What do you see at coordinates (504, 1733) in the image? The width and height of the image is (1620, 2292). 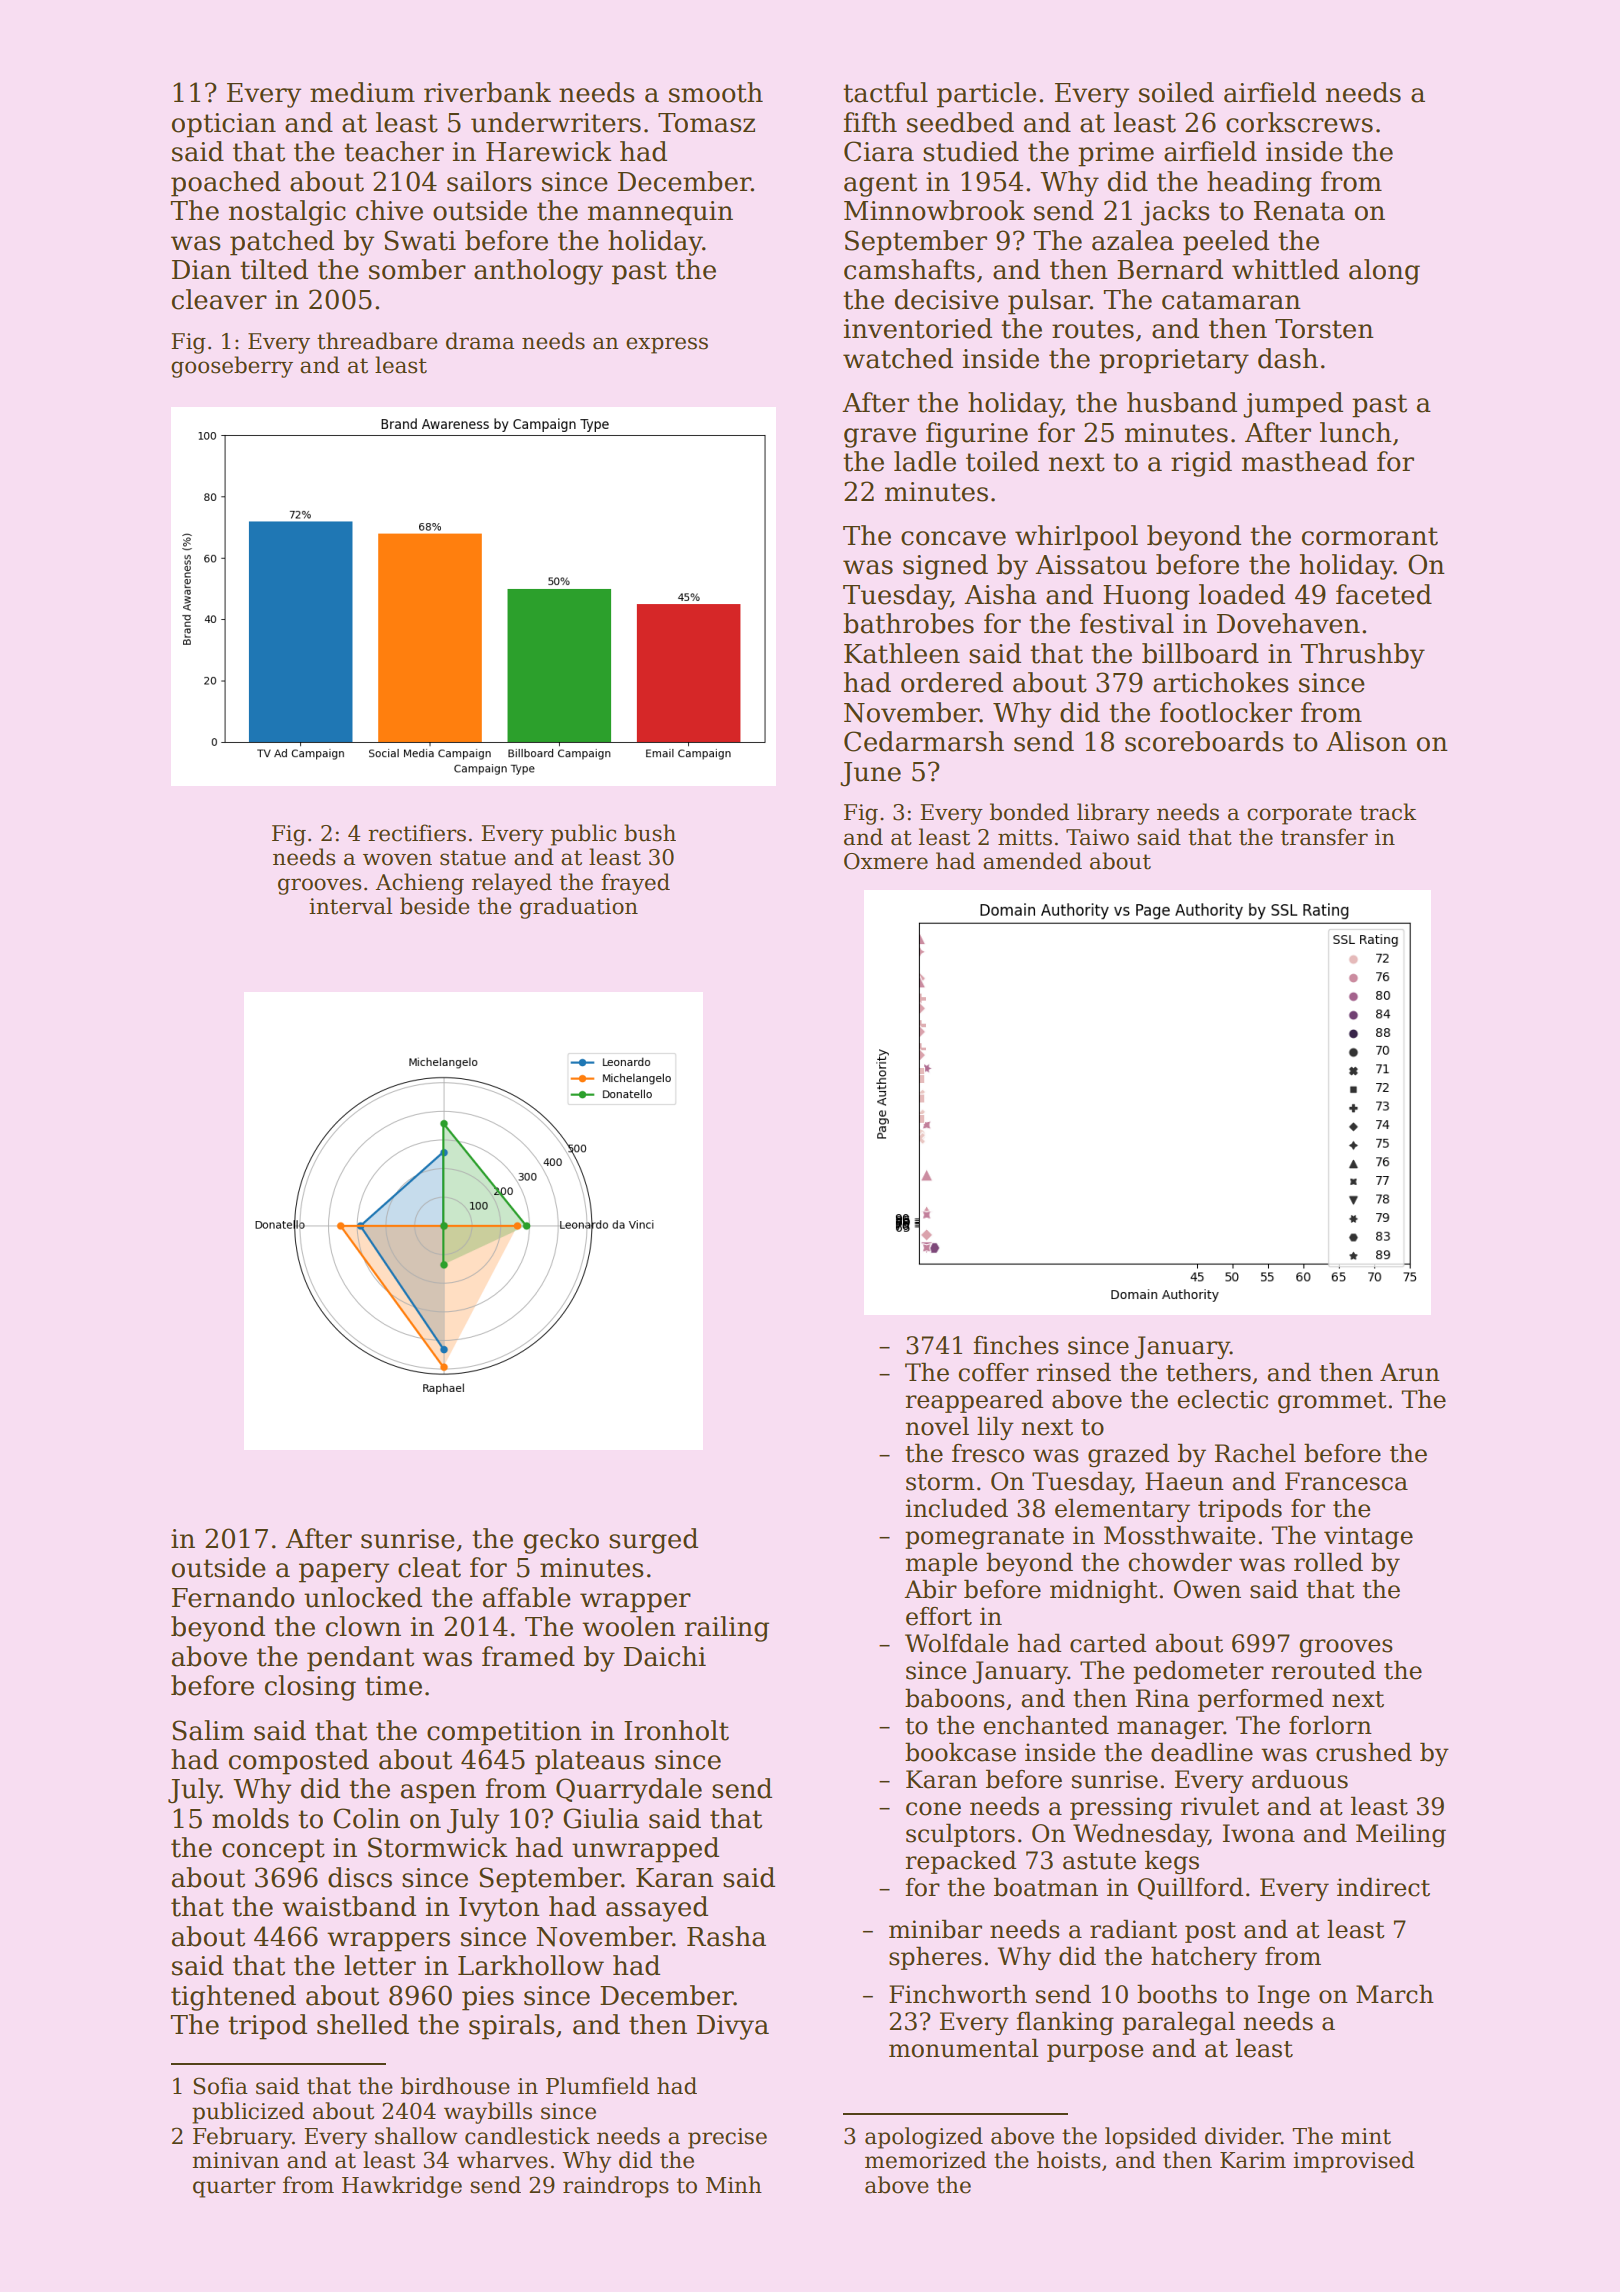 I see `competition` at bounding box center [504, 1733].
